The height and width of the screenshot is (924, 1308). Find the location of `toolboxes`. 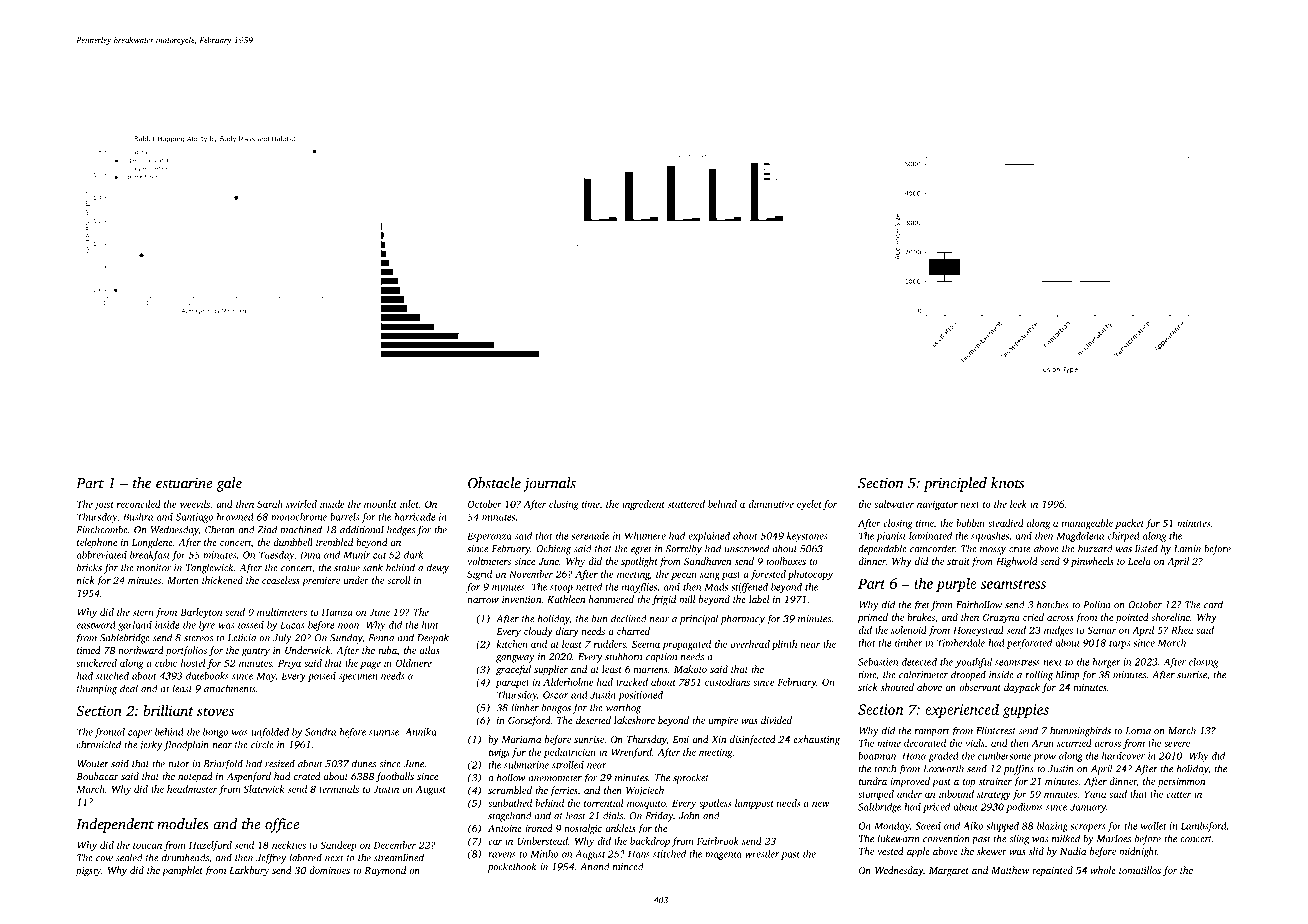

toolboxes is located at coordinates (786, 561).
